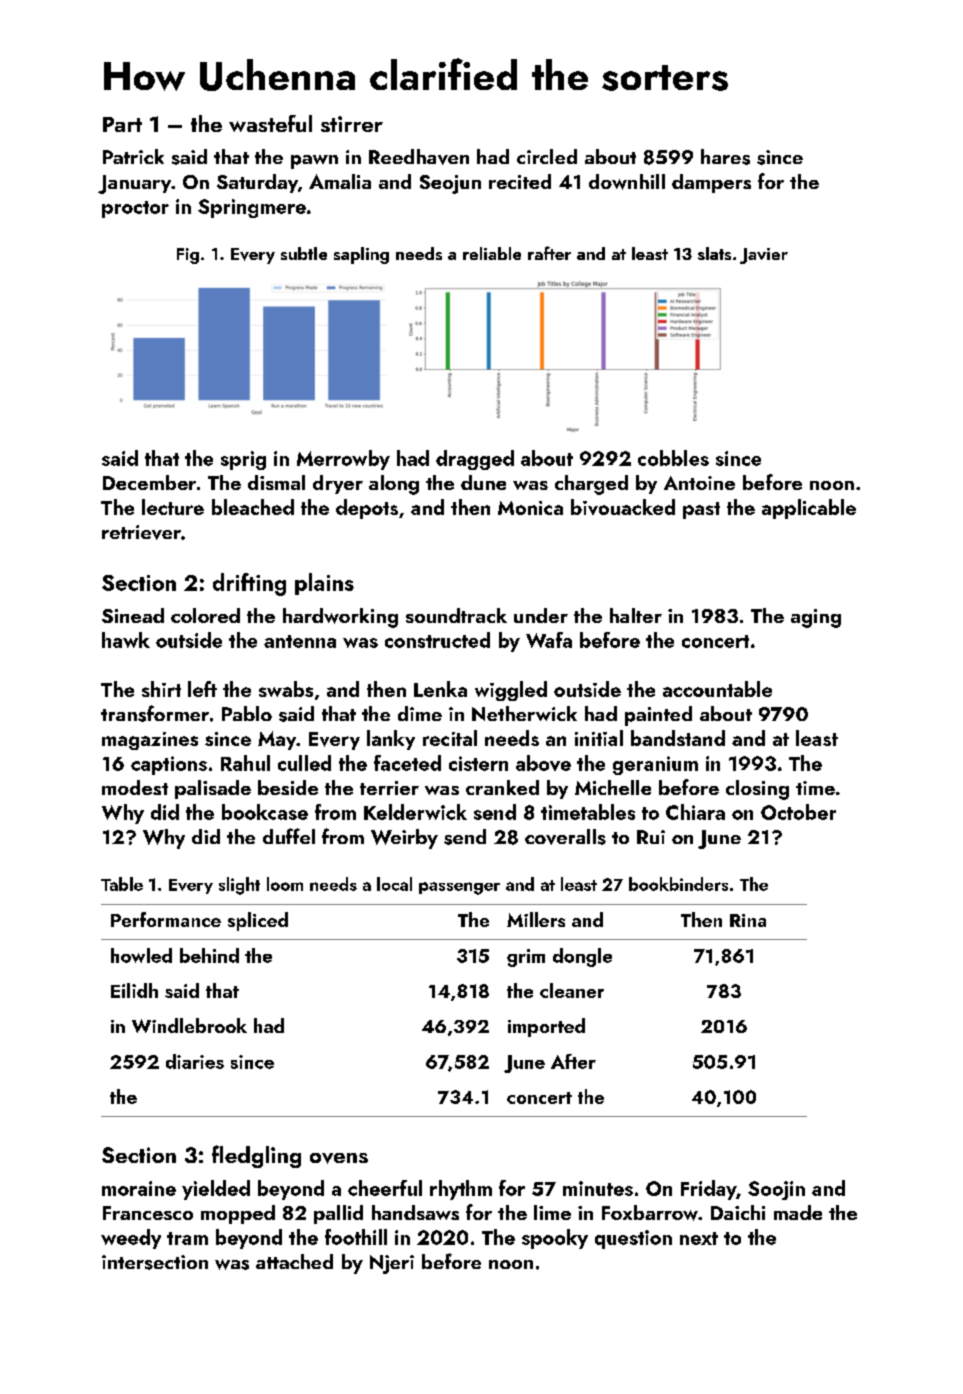  Describe the element at coordinates (809, 509) in the document. I see `applicable` at that location.
